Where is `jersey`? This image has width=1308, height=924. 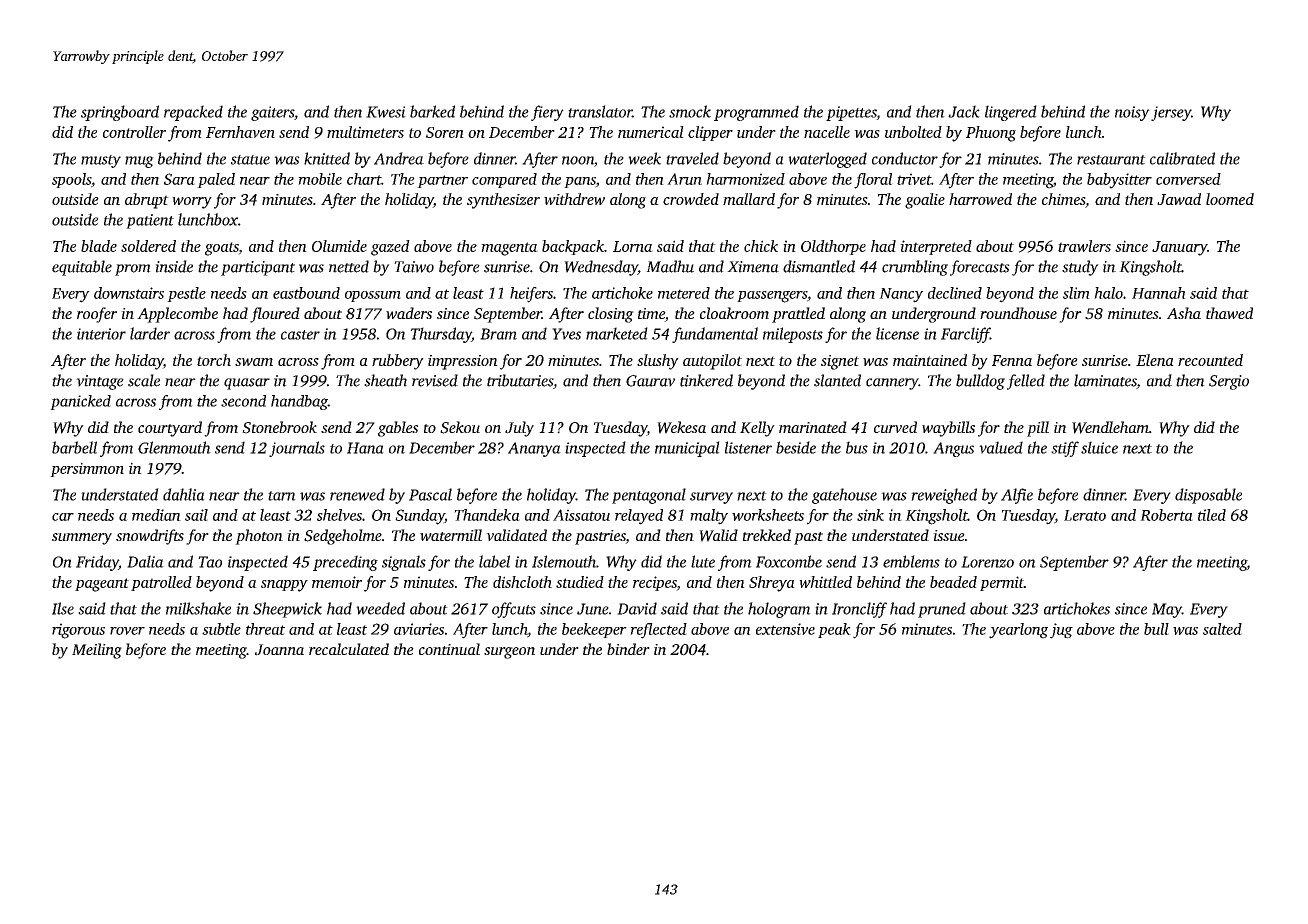
jersey is located at coordinates (1171, 113).
